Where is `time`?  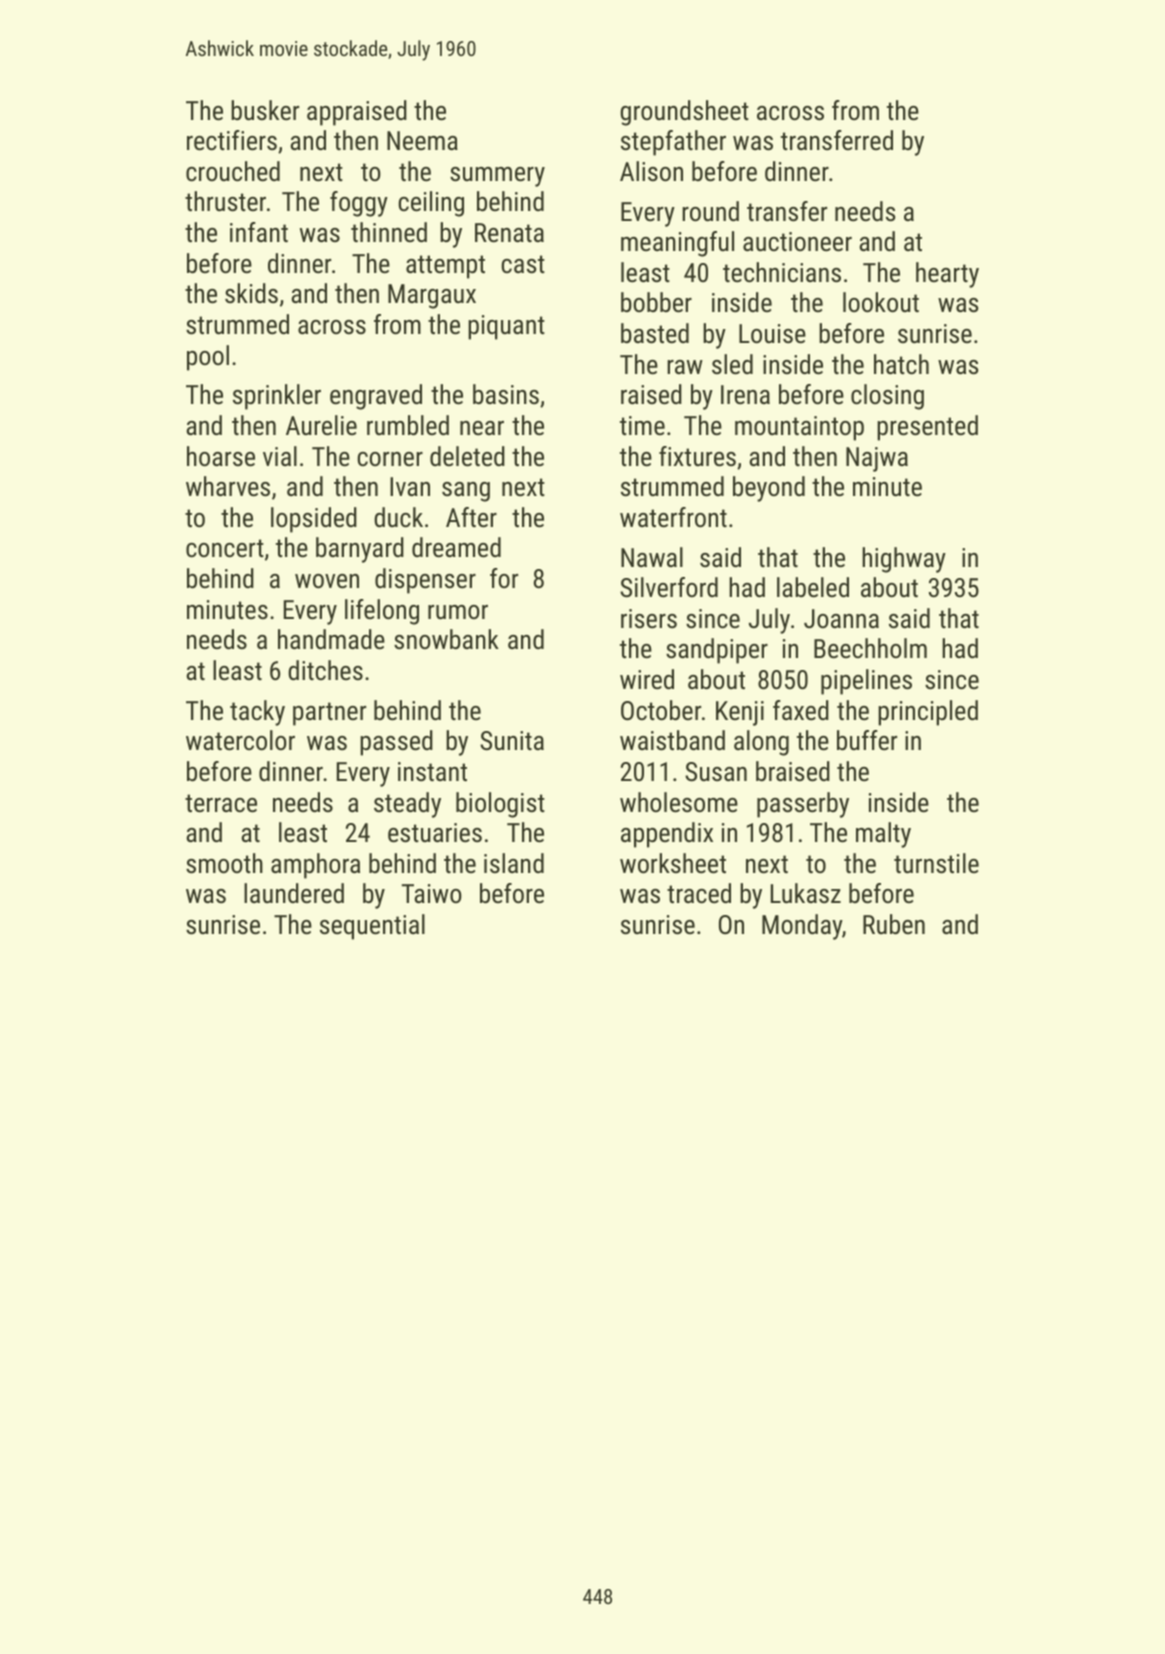
time is located at coordinates (642, 425).
